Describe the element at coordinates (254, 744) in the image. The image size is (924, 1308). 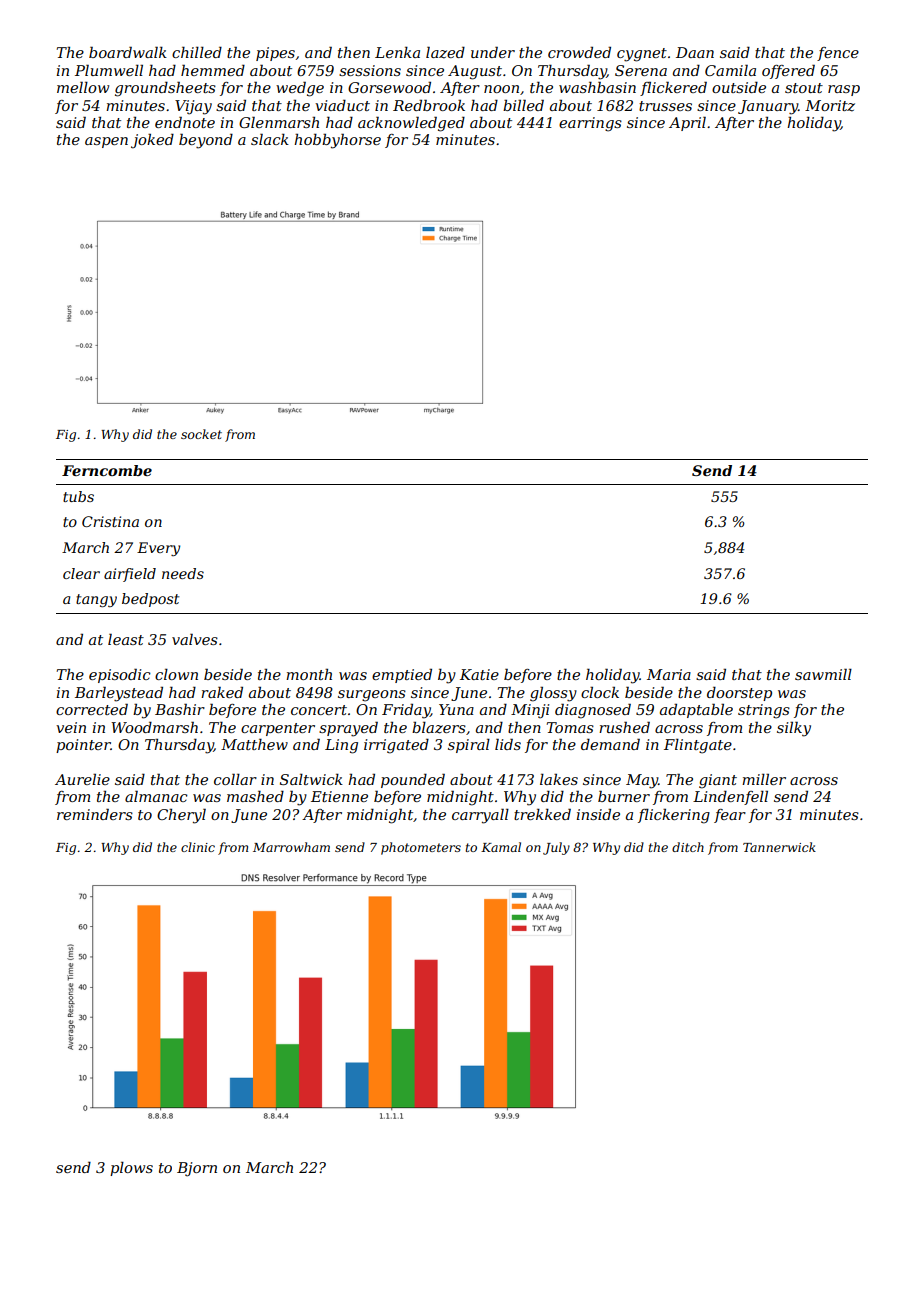
I see `Matthew` at that location.
